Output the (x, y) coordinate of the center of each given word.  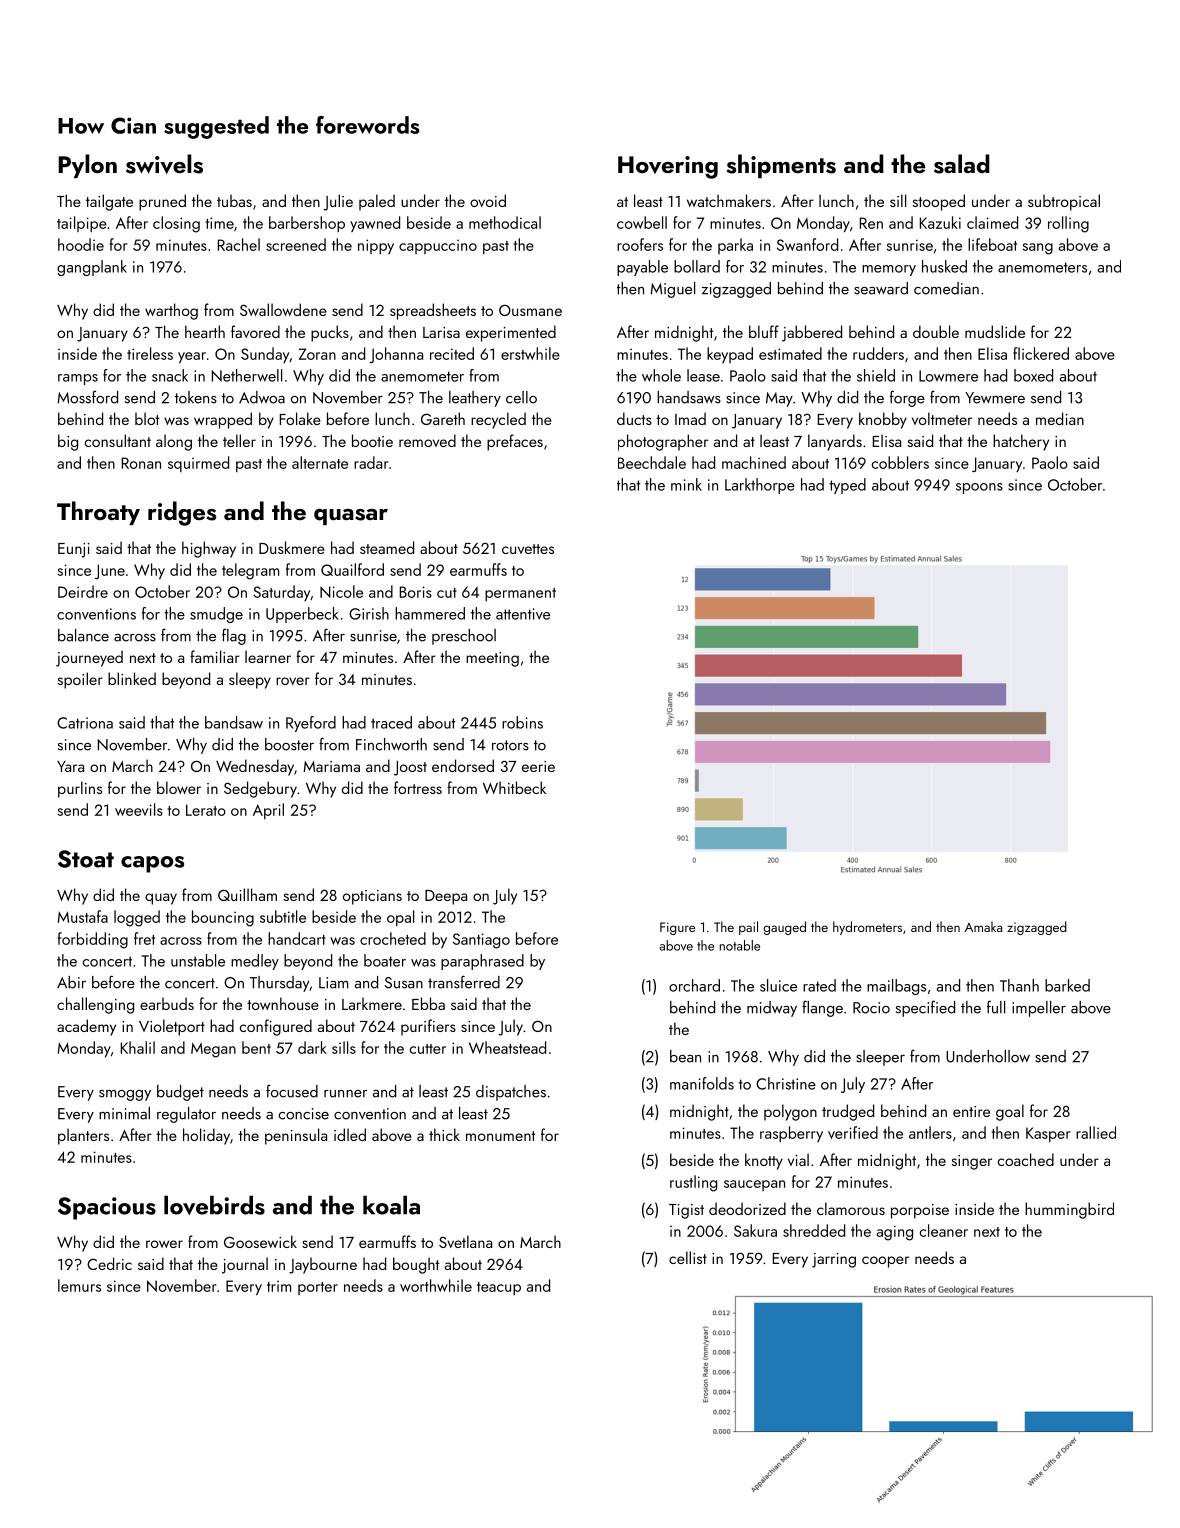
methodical (505, 222)
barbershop (307, 224)
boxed (1033, 375)
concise (304, 1114)
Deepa (446, 897)
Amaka (983, 926)
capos (152, 864)
